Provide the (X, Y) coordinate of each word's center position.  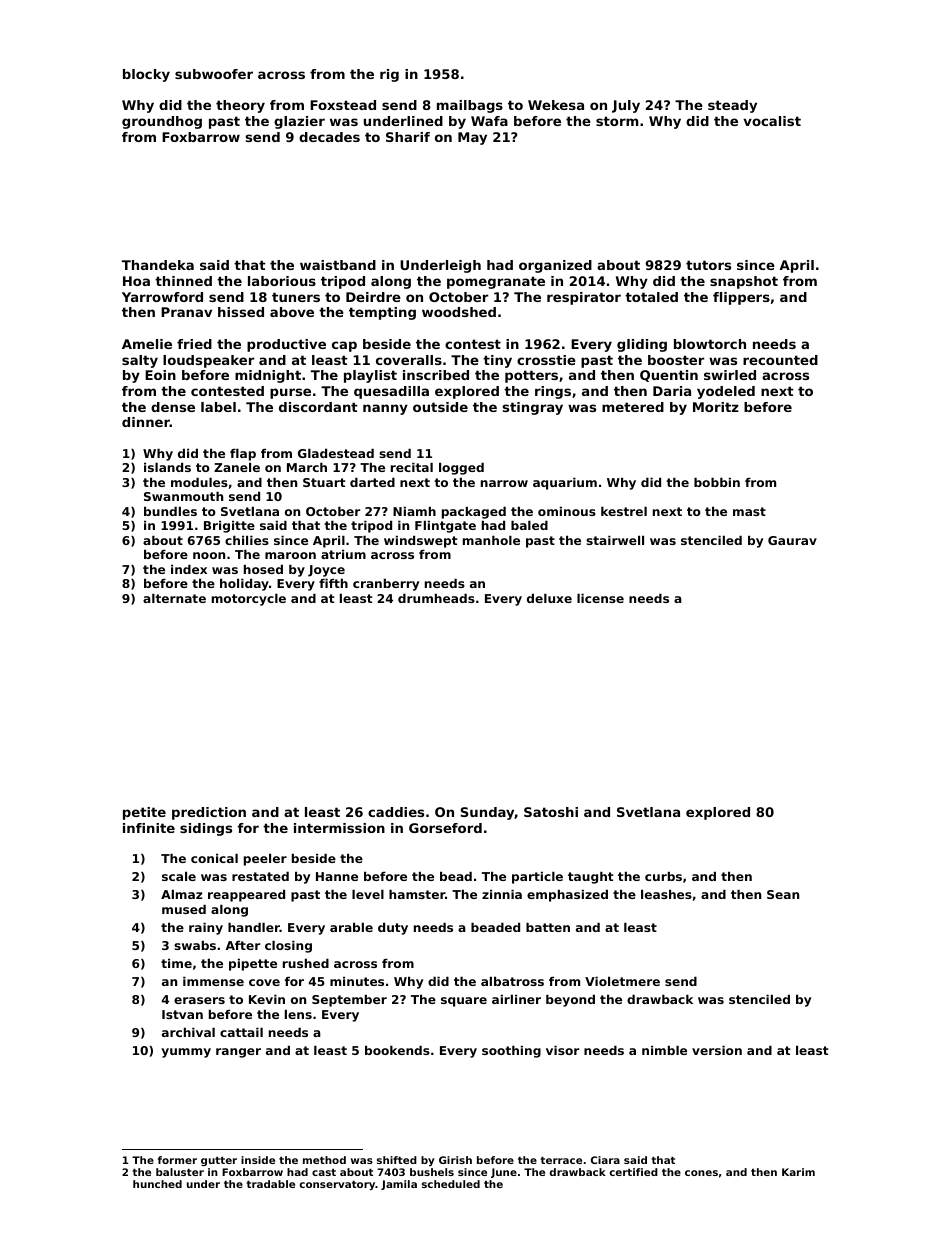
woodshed (459, 312)
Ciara (605, 1160)
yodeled (726, 392)
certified (634, 1172)
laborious (282, 281)
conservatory (338, 1185)
